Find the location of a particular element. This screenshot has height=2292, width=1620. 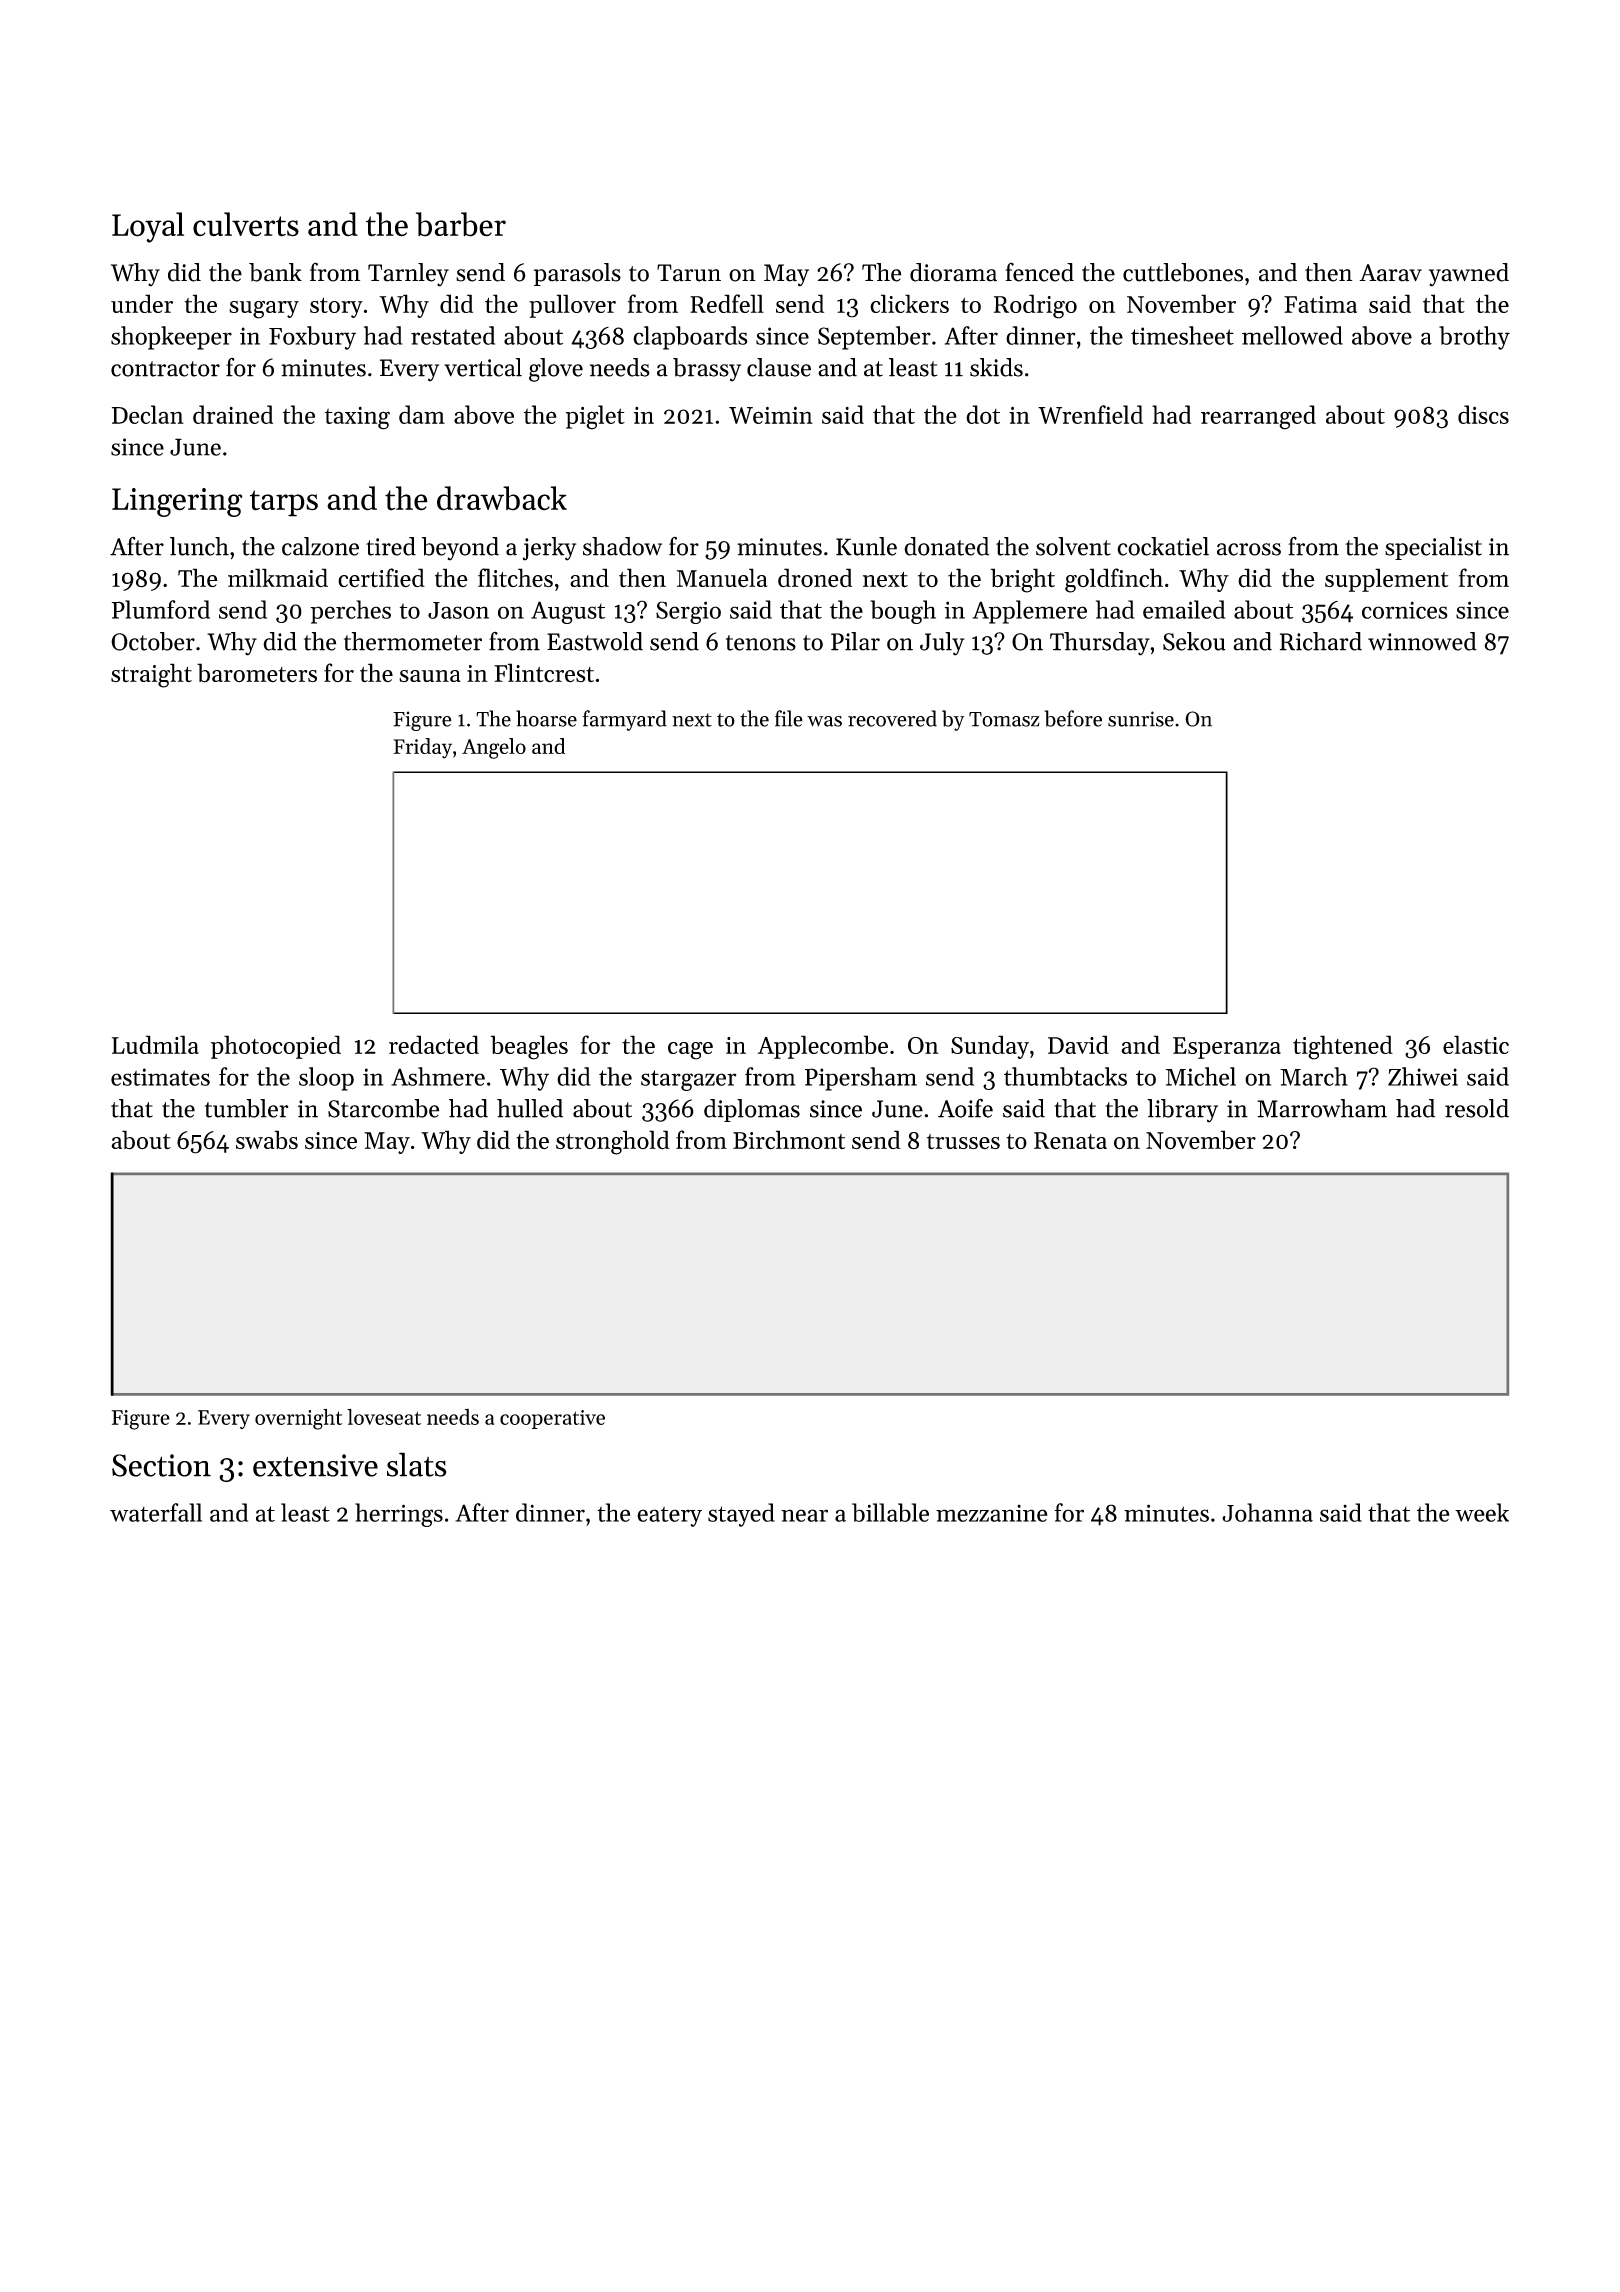

Weimin is located at coordinates (771, 415).
